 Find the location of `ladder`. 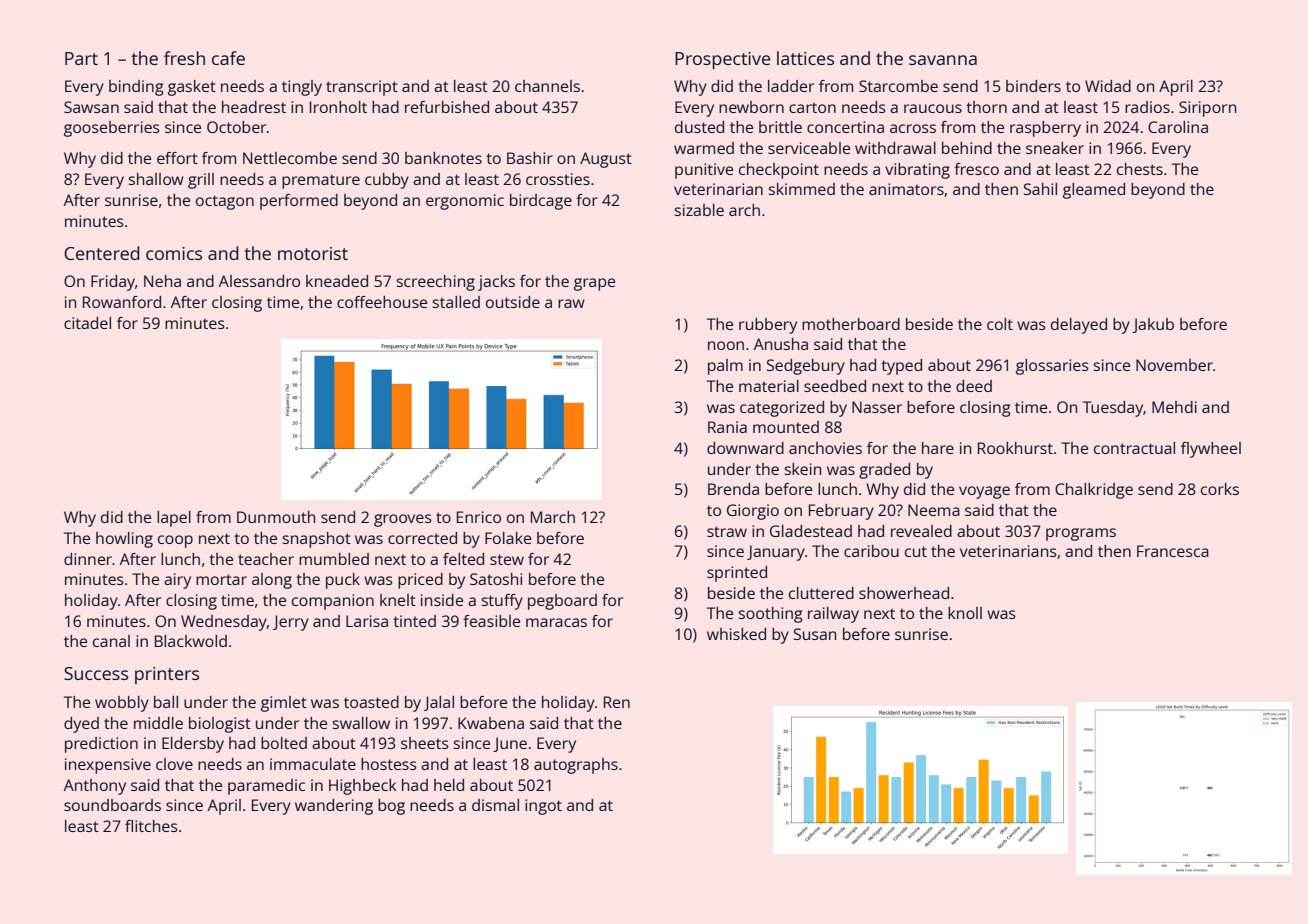

ladder is located at coordinates (791, 86).
